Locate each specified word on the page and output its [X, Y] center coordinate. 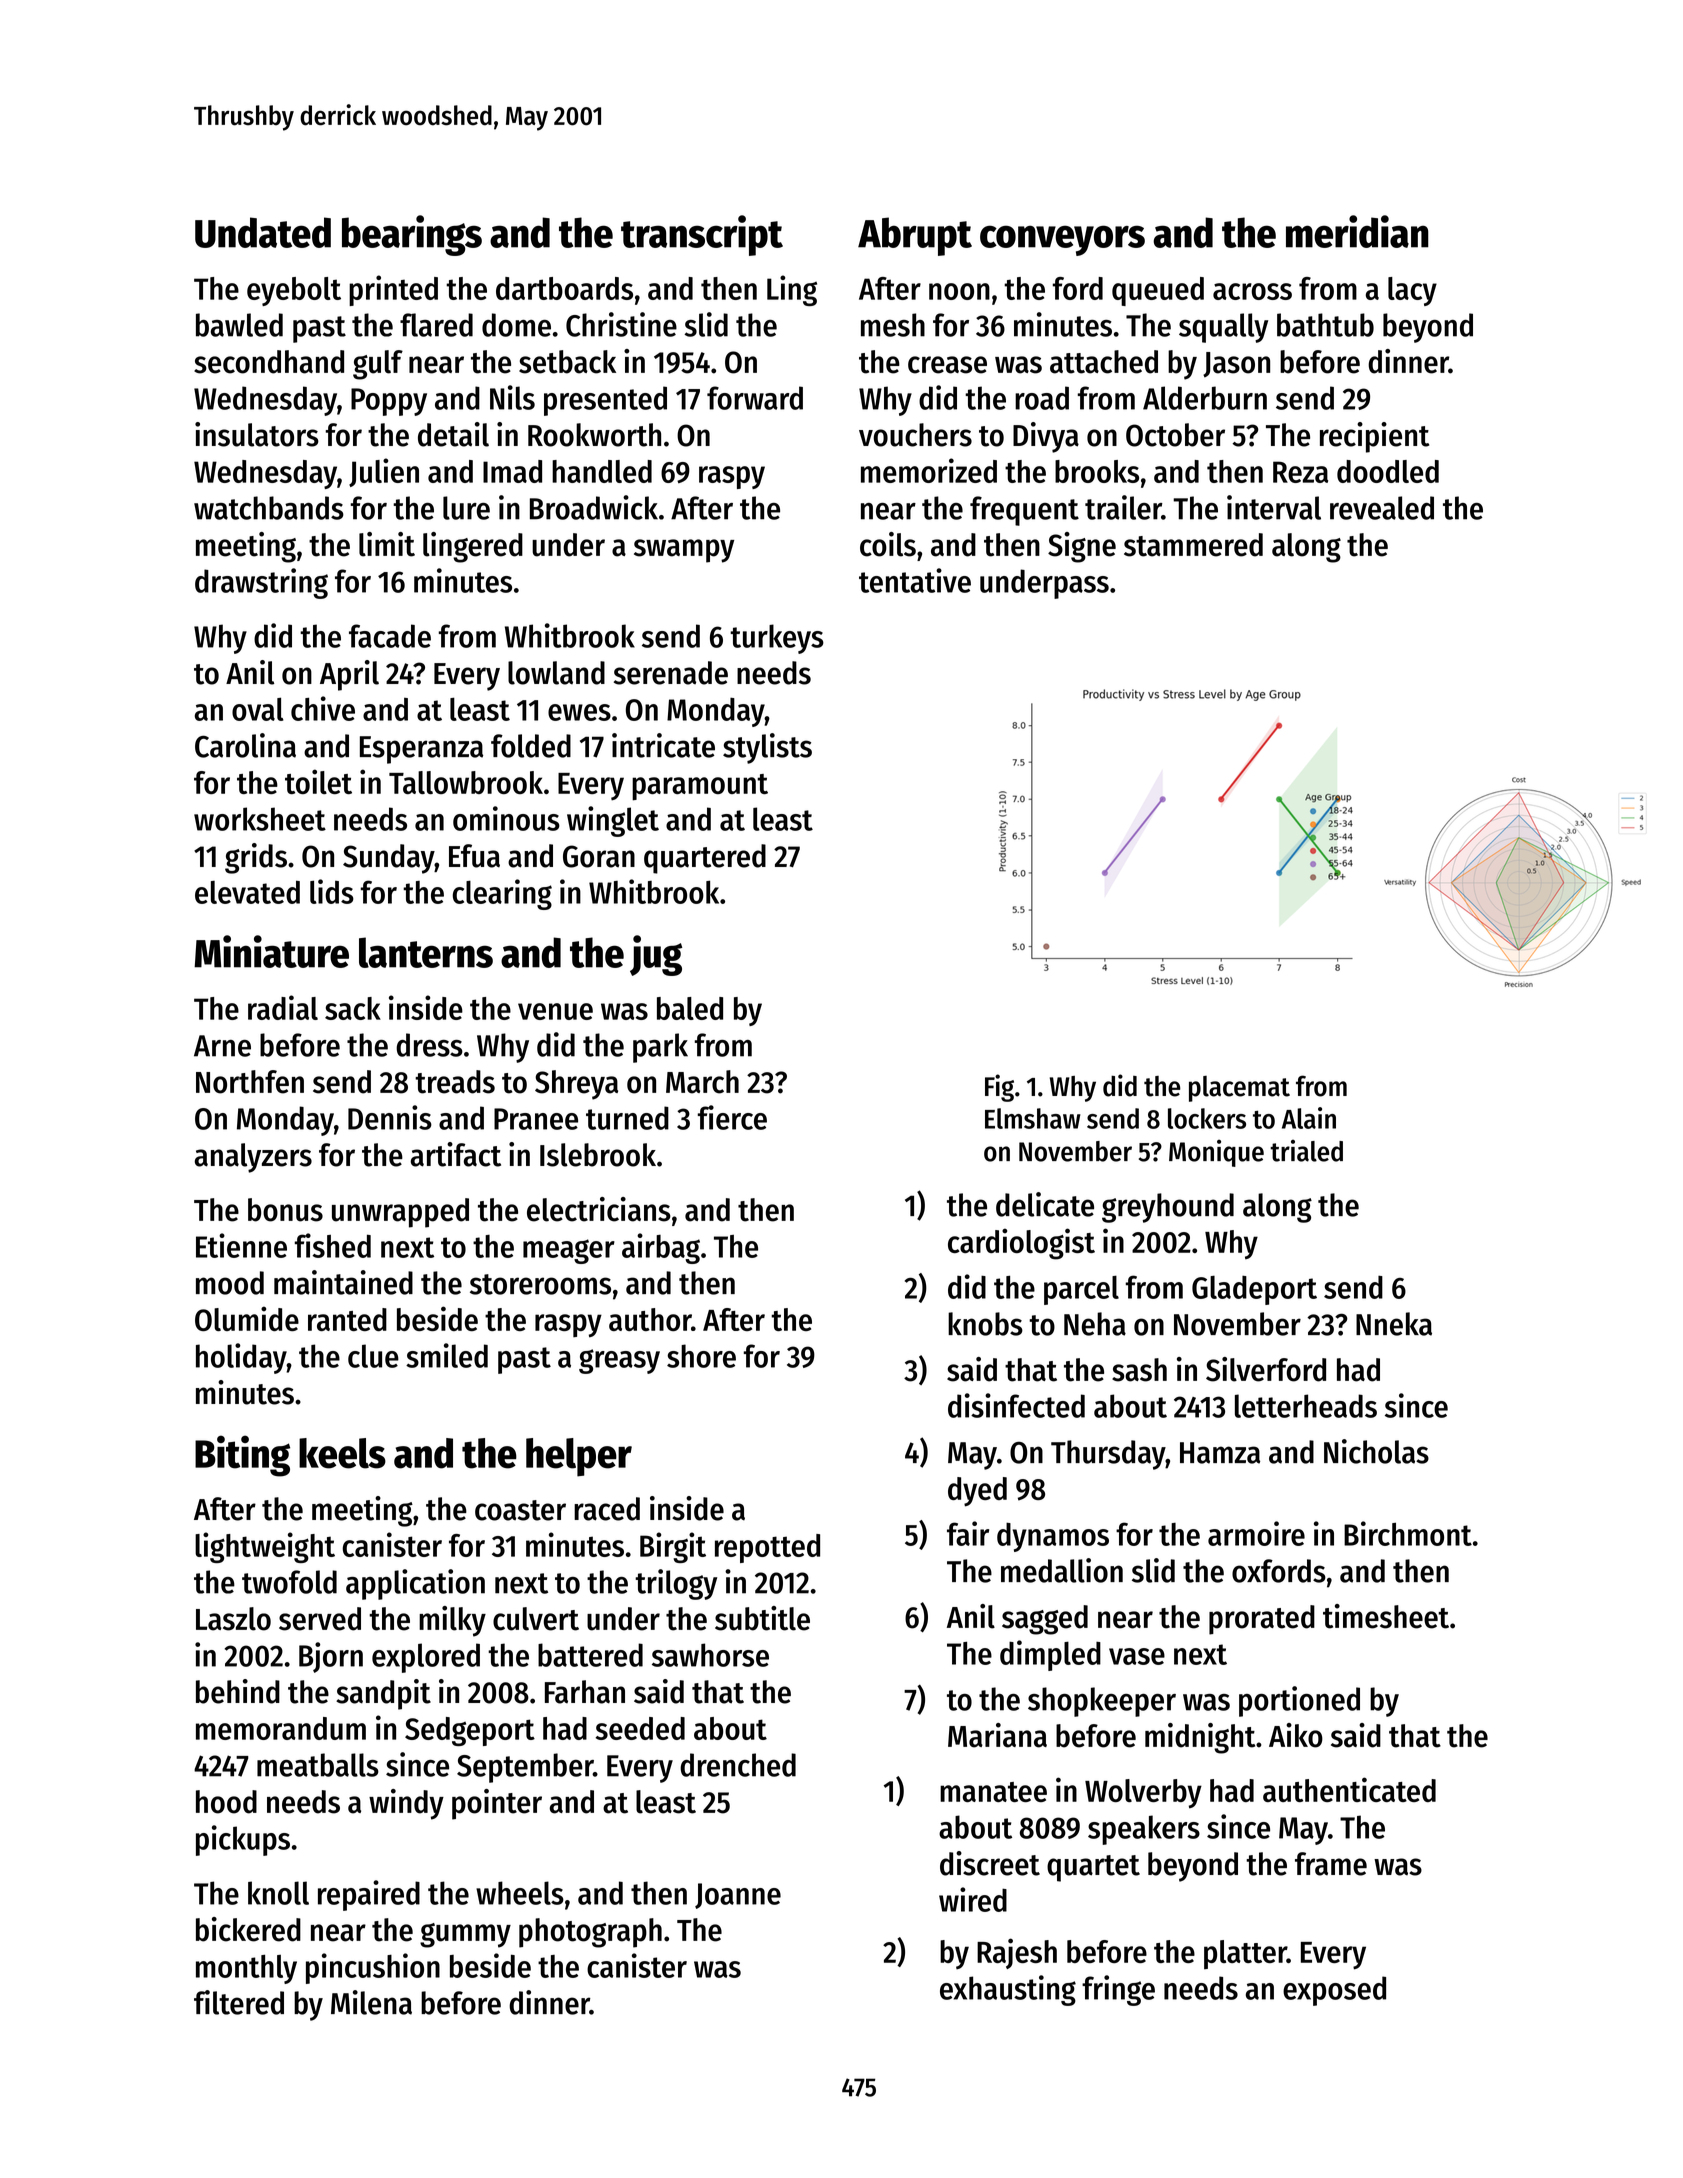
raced [607, 1509]
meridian [1357, 231]
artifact [456, 1154]
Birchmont [1408, 1533]
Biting [242, 1456]
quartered [705, 859]
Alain [1309, 1118]
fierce [732, 1117]
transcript [702, 235]
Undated [263, 232]
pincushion [373, 1968]
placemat [1239, 1089]
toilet [318, 781]
